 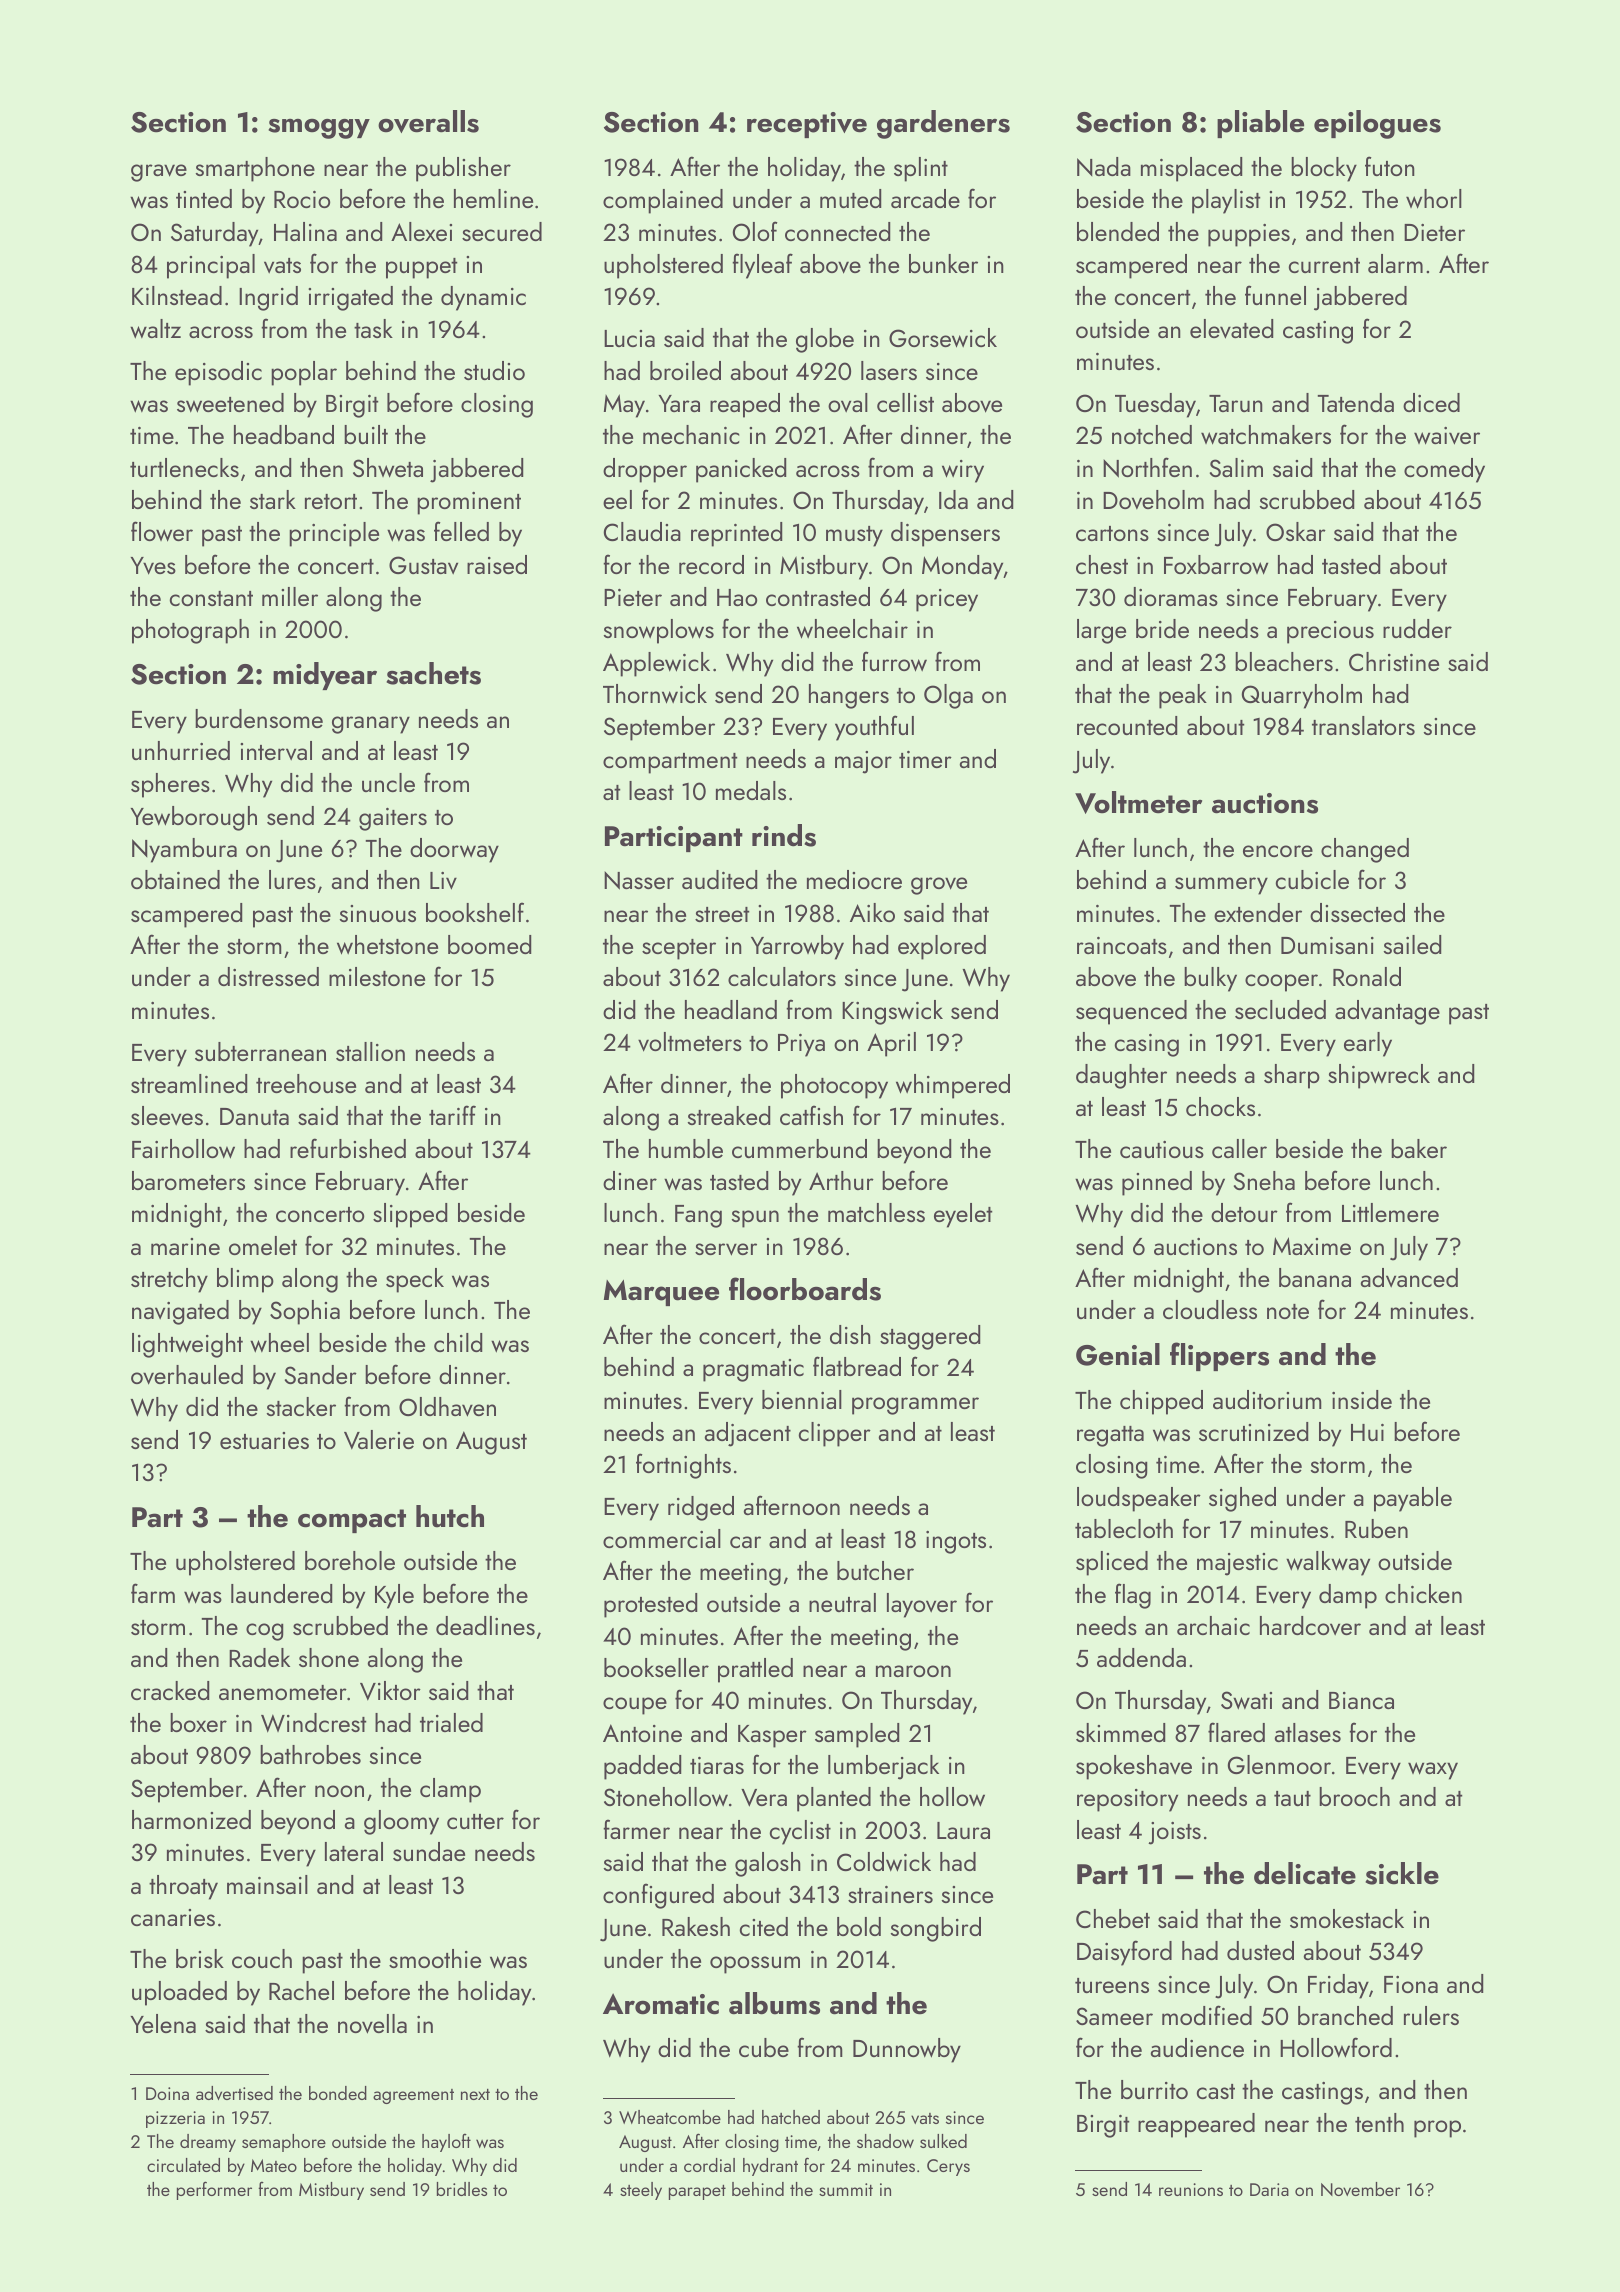 I want to click on novella, so click(x=372, y=2024).
